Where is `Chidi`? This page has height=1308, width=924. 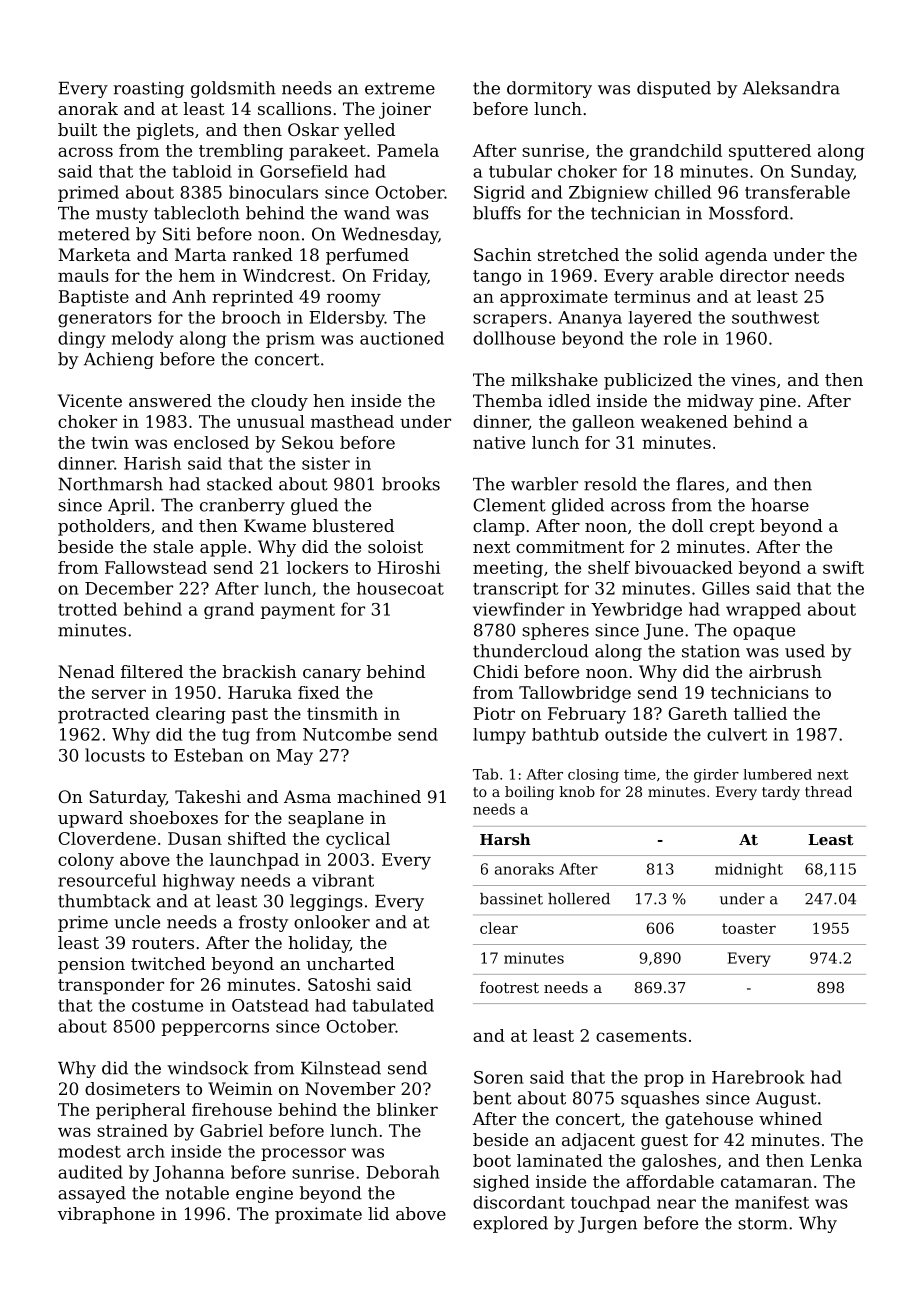
Chidi is located at coordinates (496, 671).
